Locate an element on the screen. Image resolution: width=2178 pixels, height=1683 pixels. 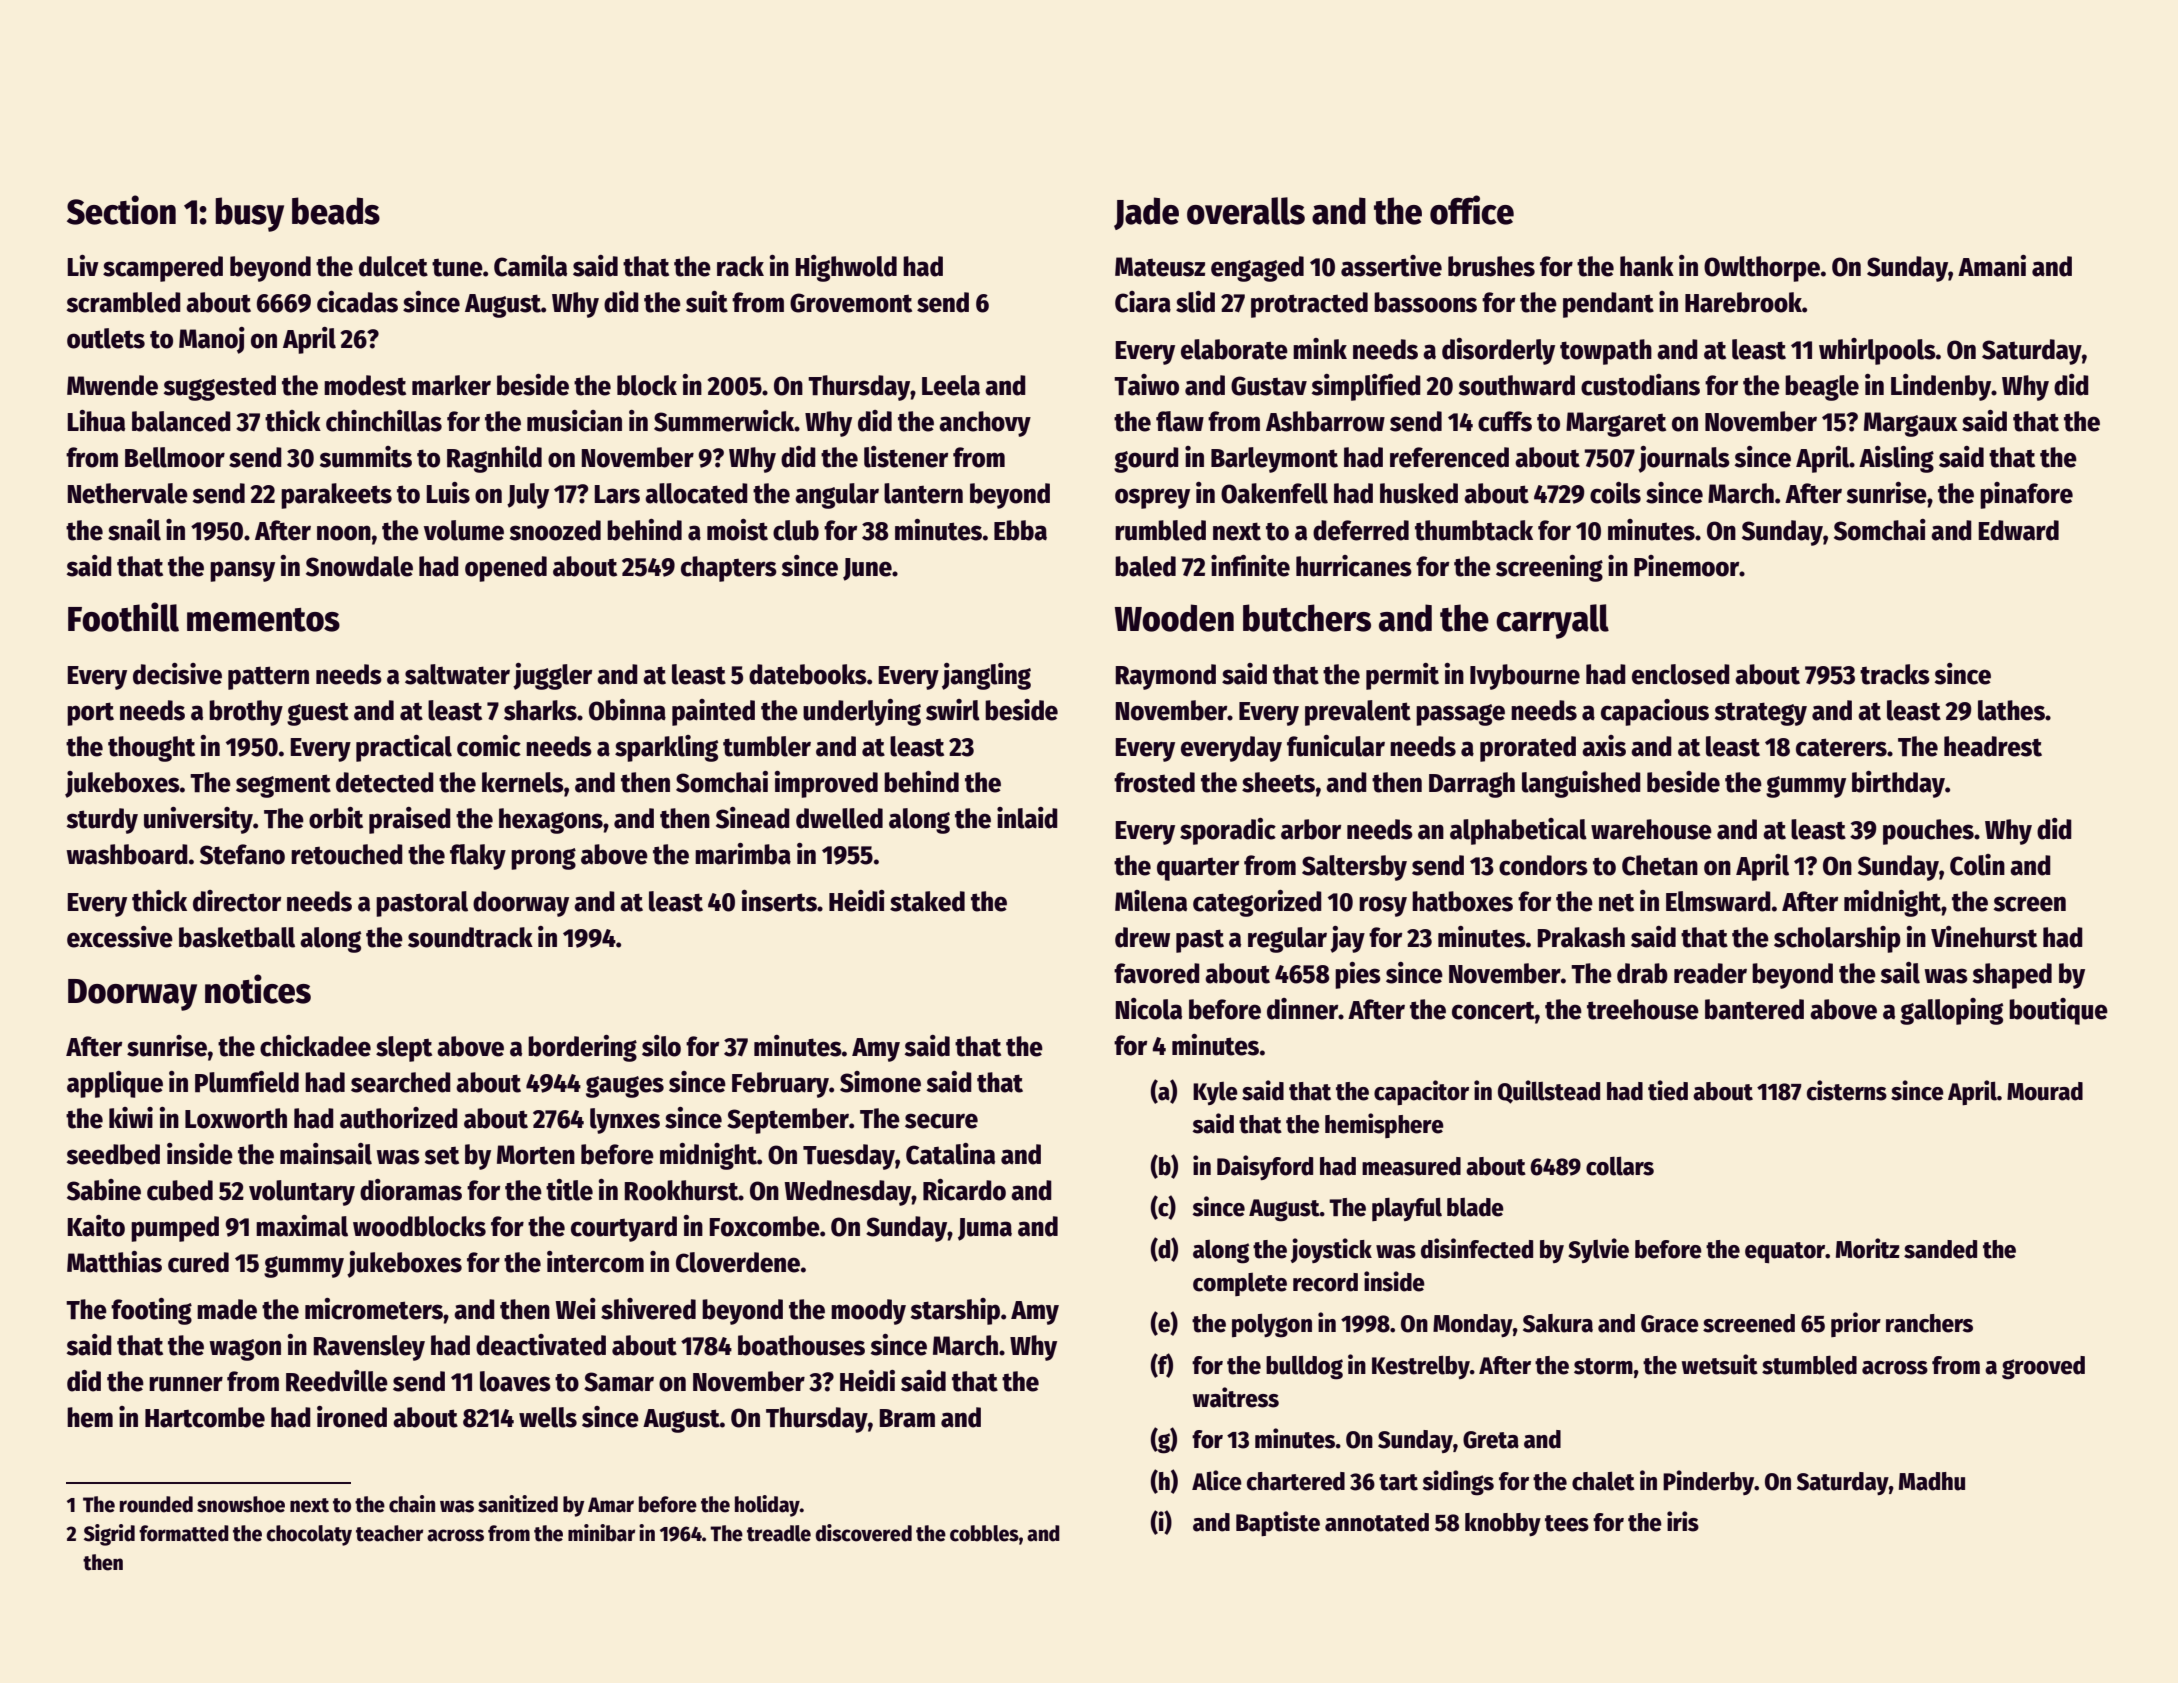
sturdy is located at coordinates (102, 821).
